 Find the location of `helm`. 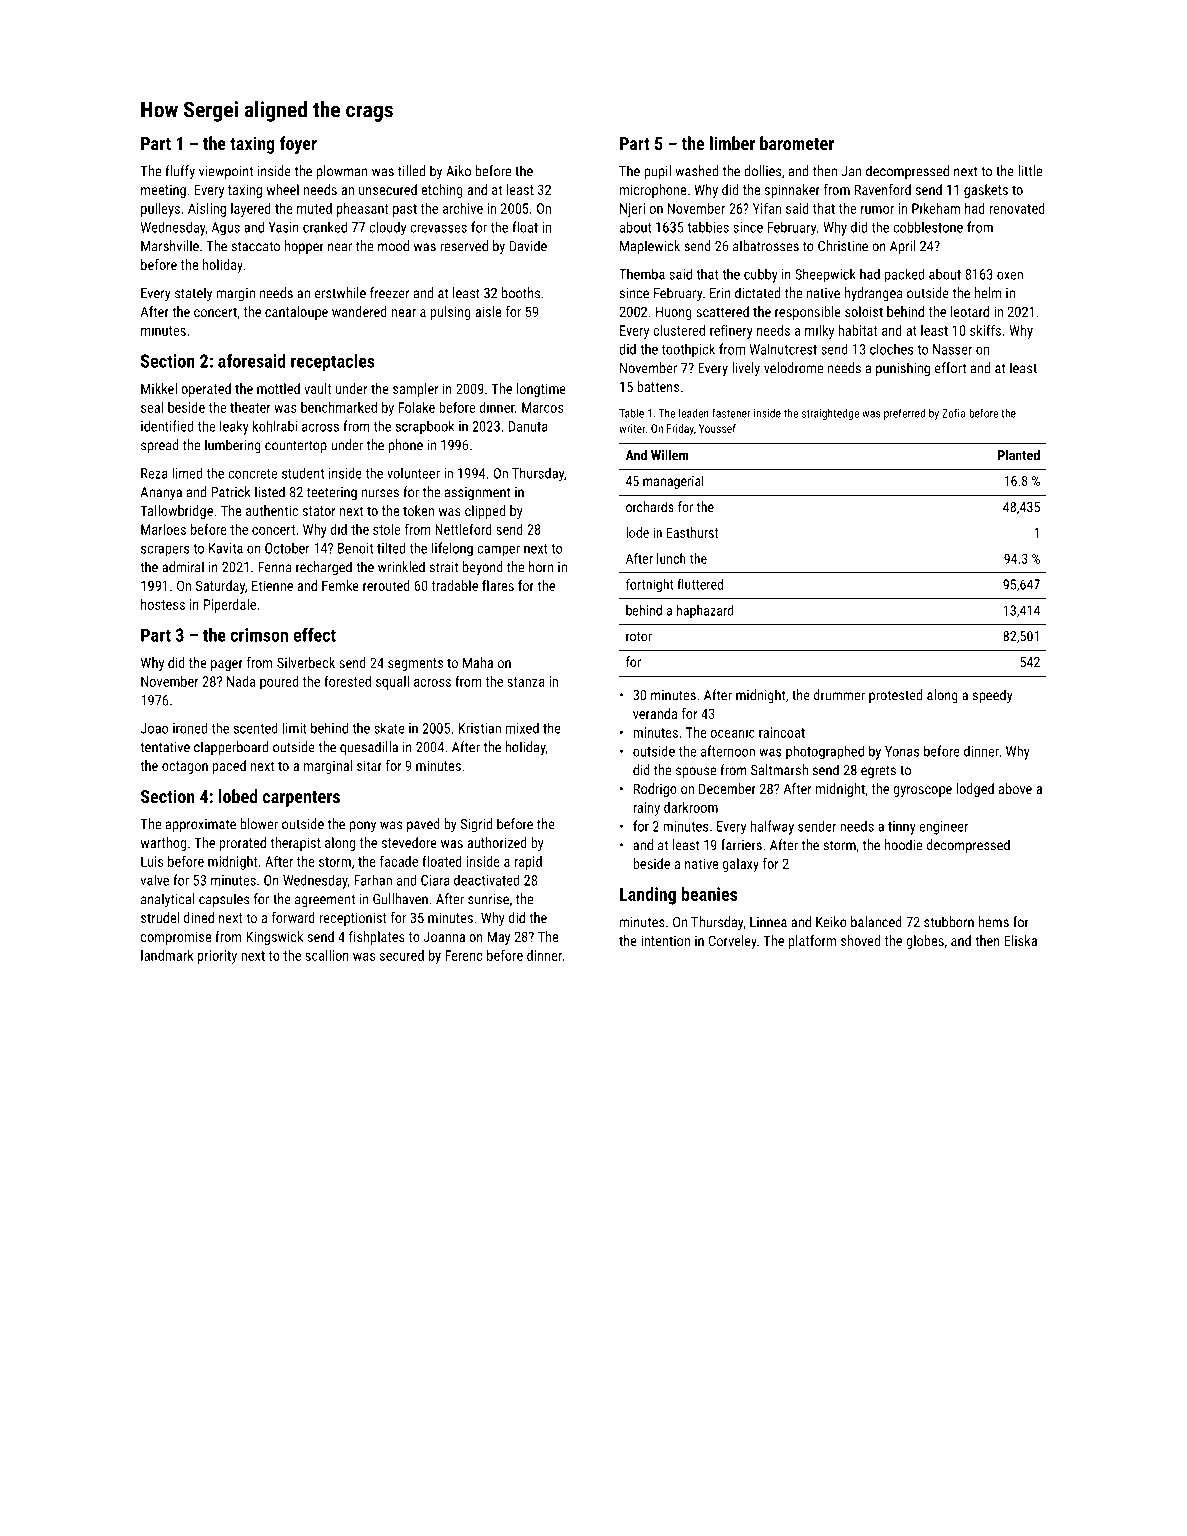

helm is located at coordinates (988, 293).
